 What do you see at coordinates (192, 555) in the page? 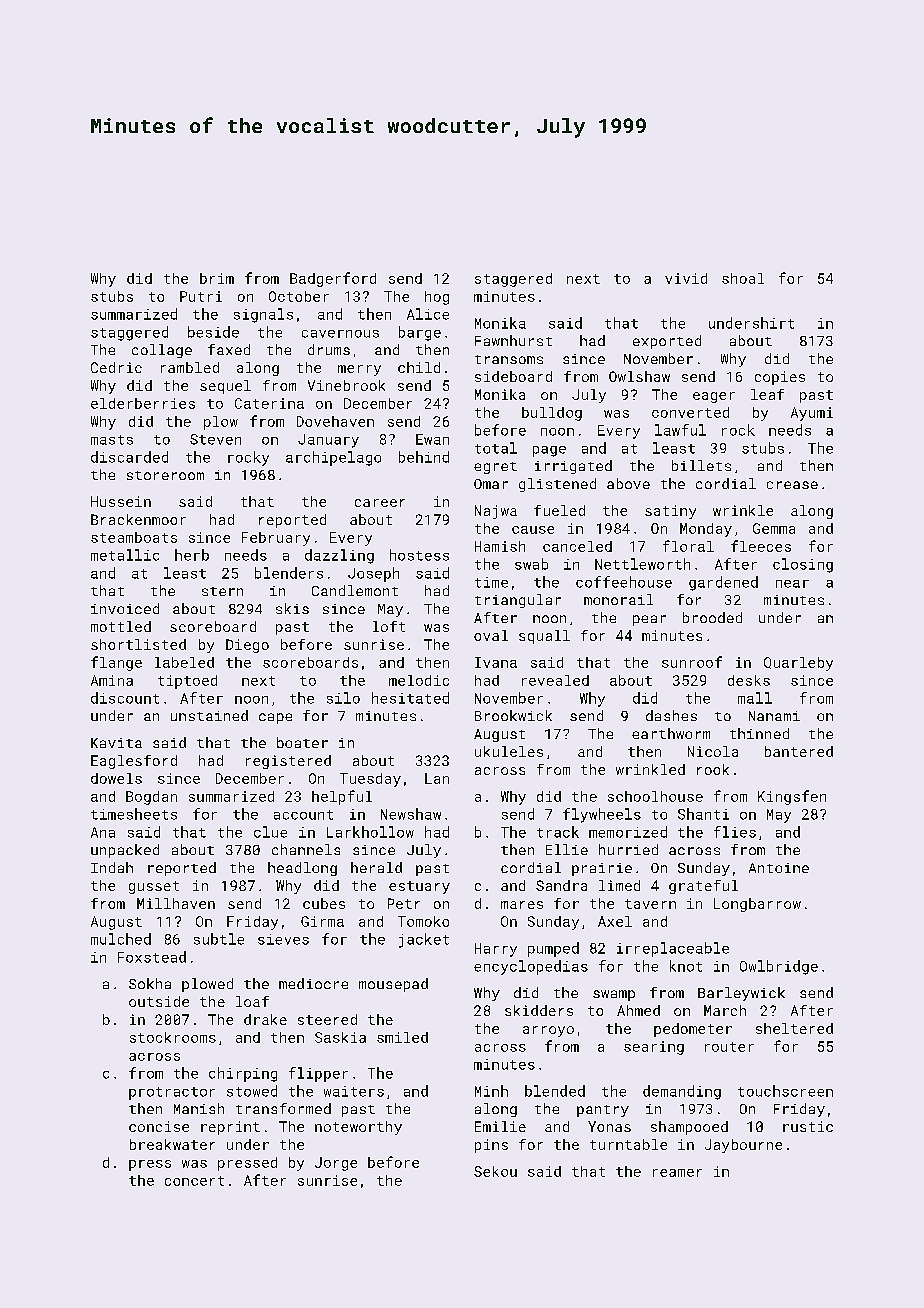
I see `herb` at bounding box center [192, 555].
